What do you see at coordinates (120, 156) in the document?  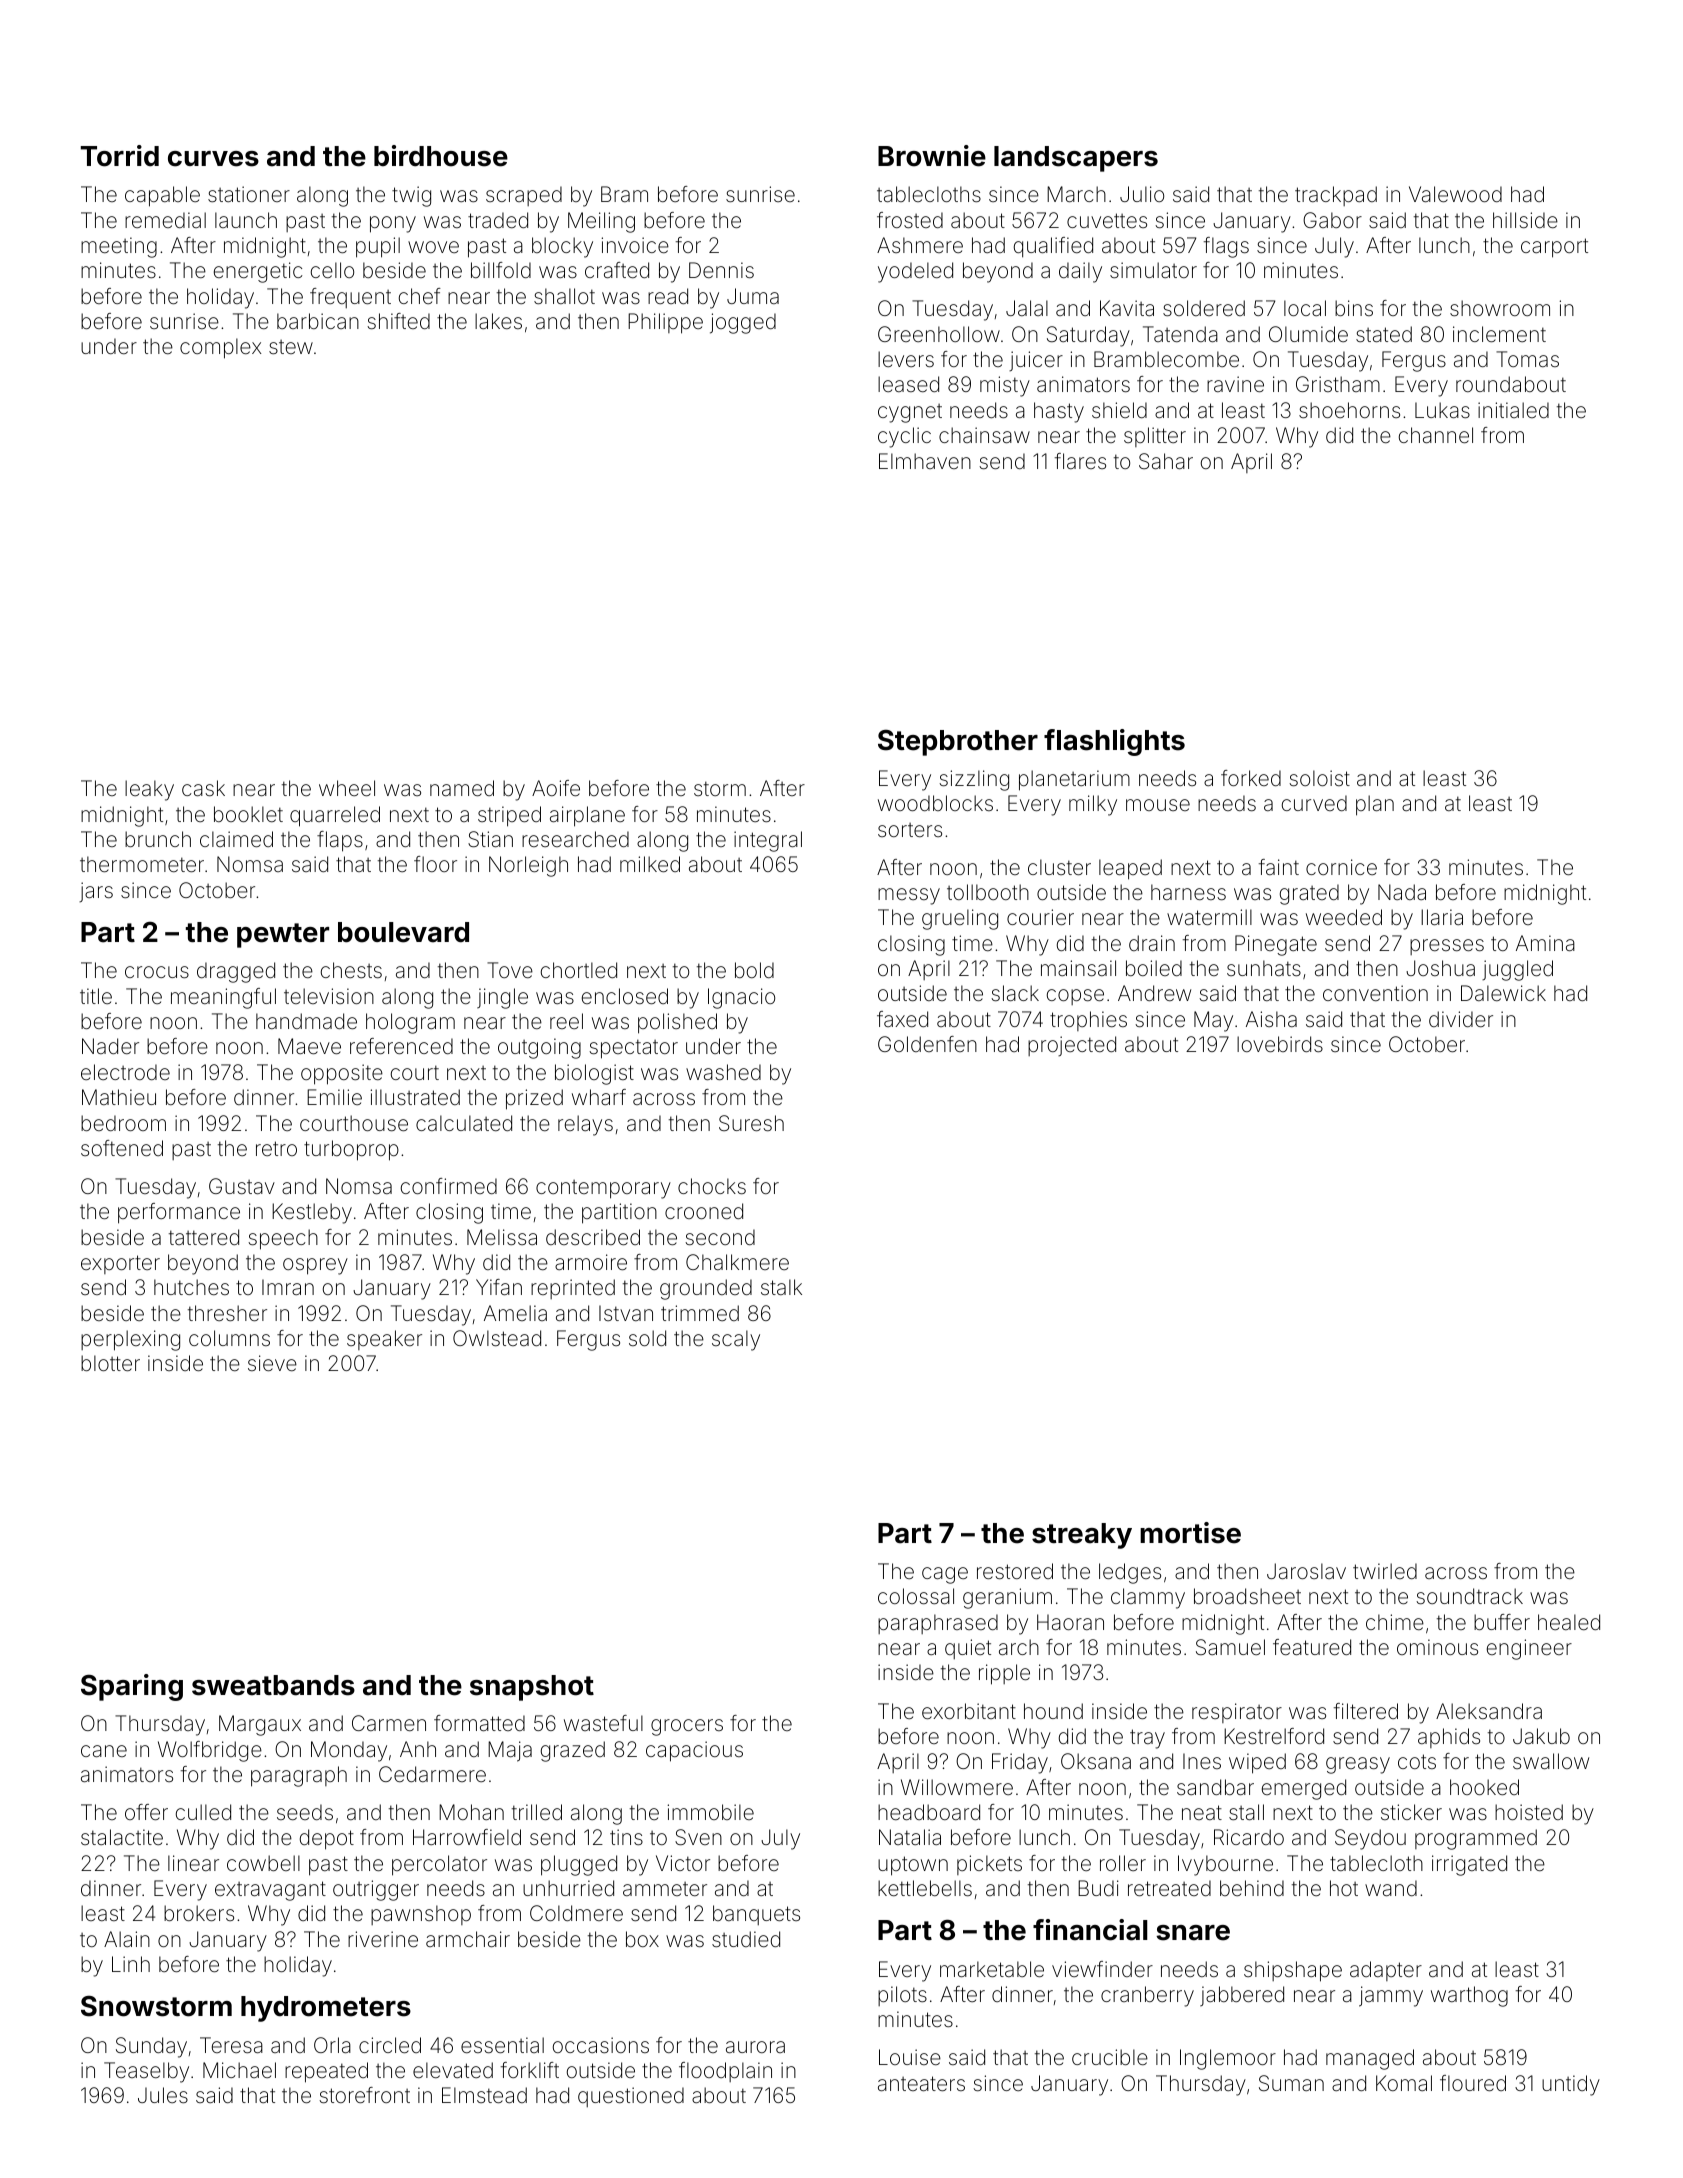 I see `Torrid` at bounding box center [120, 156].
